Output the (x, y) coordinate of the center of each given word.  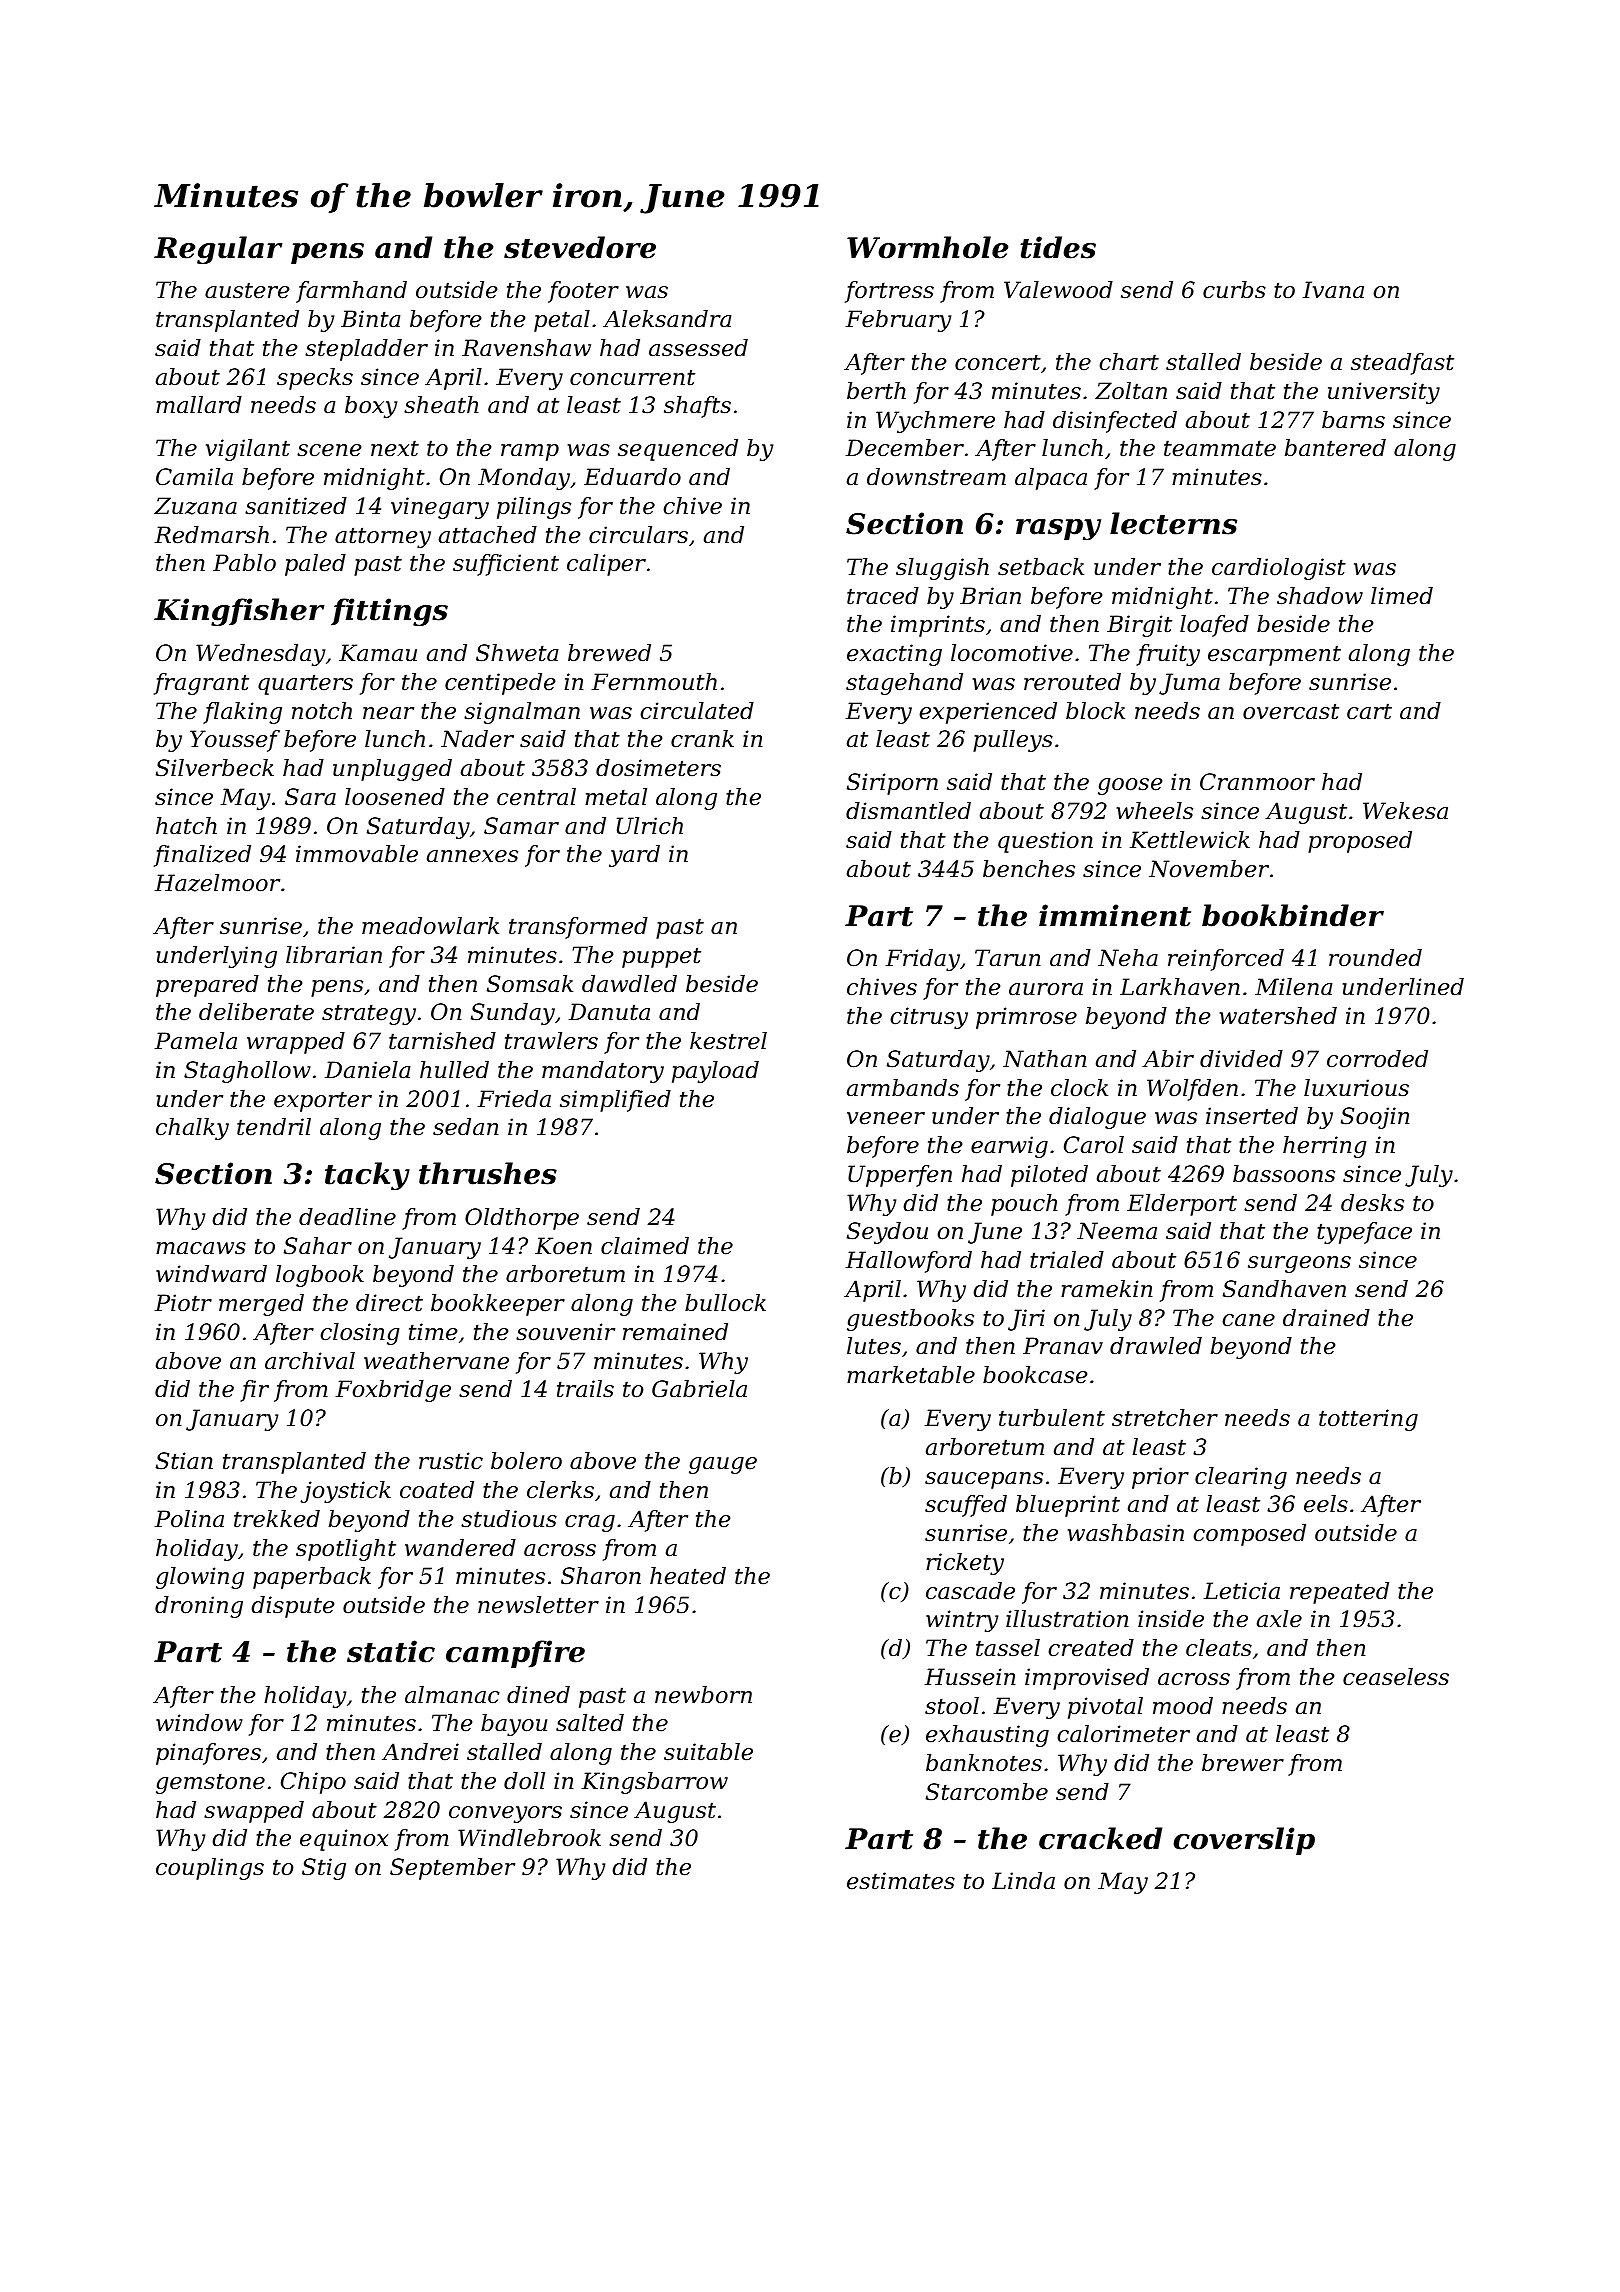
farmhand (351, 292)
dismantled (908, 811)
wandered (460, 1548)
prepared (207, 986)
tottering (1368, 1420)
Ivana (1333, 290)
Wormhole (927, 247)
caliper (606, 565)
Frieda (514, 1099)
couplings (210, 1869)
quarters (305, 684)
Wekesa (1405, 811)
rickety (965, 1564)
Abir (1168, 1059)
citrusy (929, 1018)
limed (1402, 596)
